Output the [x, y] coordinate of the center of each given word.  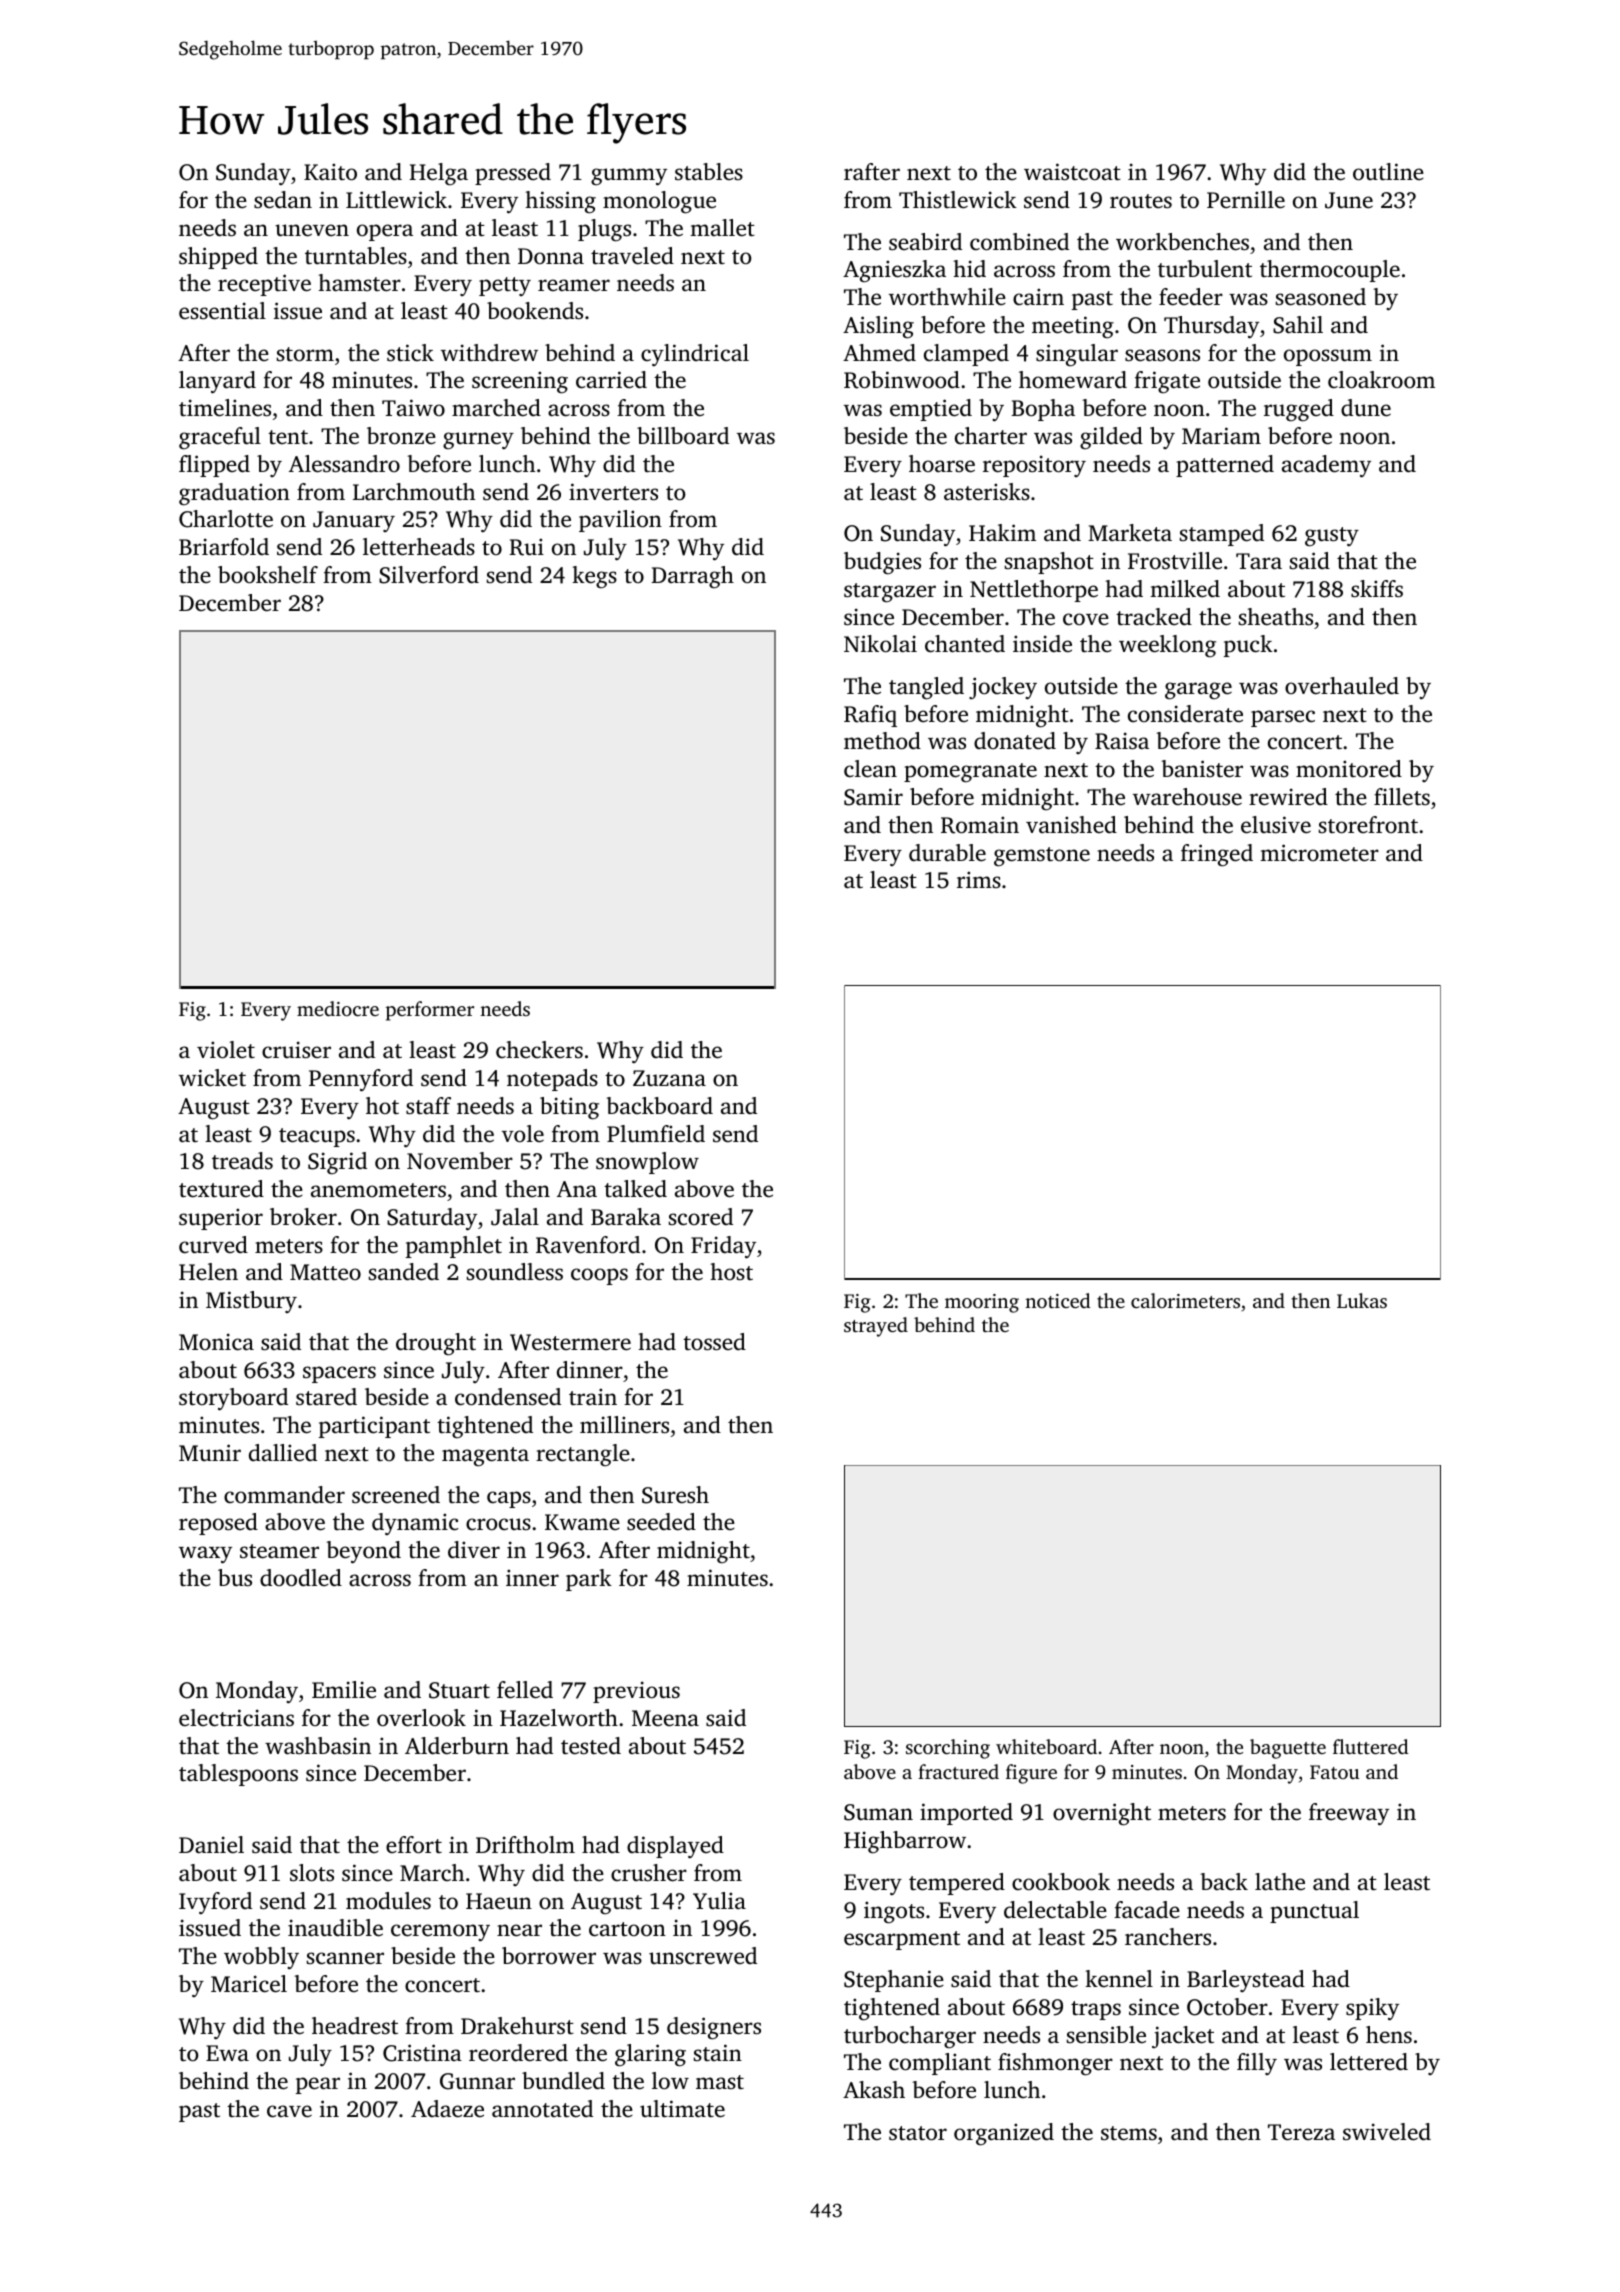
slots [312, 1873]
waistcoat [1072, 171]
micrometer [1319, 853]
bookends [535, 311]
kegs [594, 577]
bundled [563, 2081]
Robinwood [902, 380]
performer [430, 1011]
